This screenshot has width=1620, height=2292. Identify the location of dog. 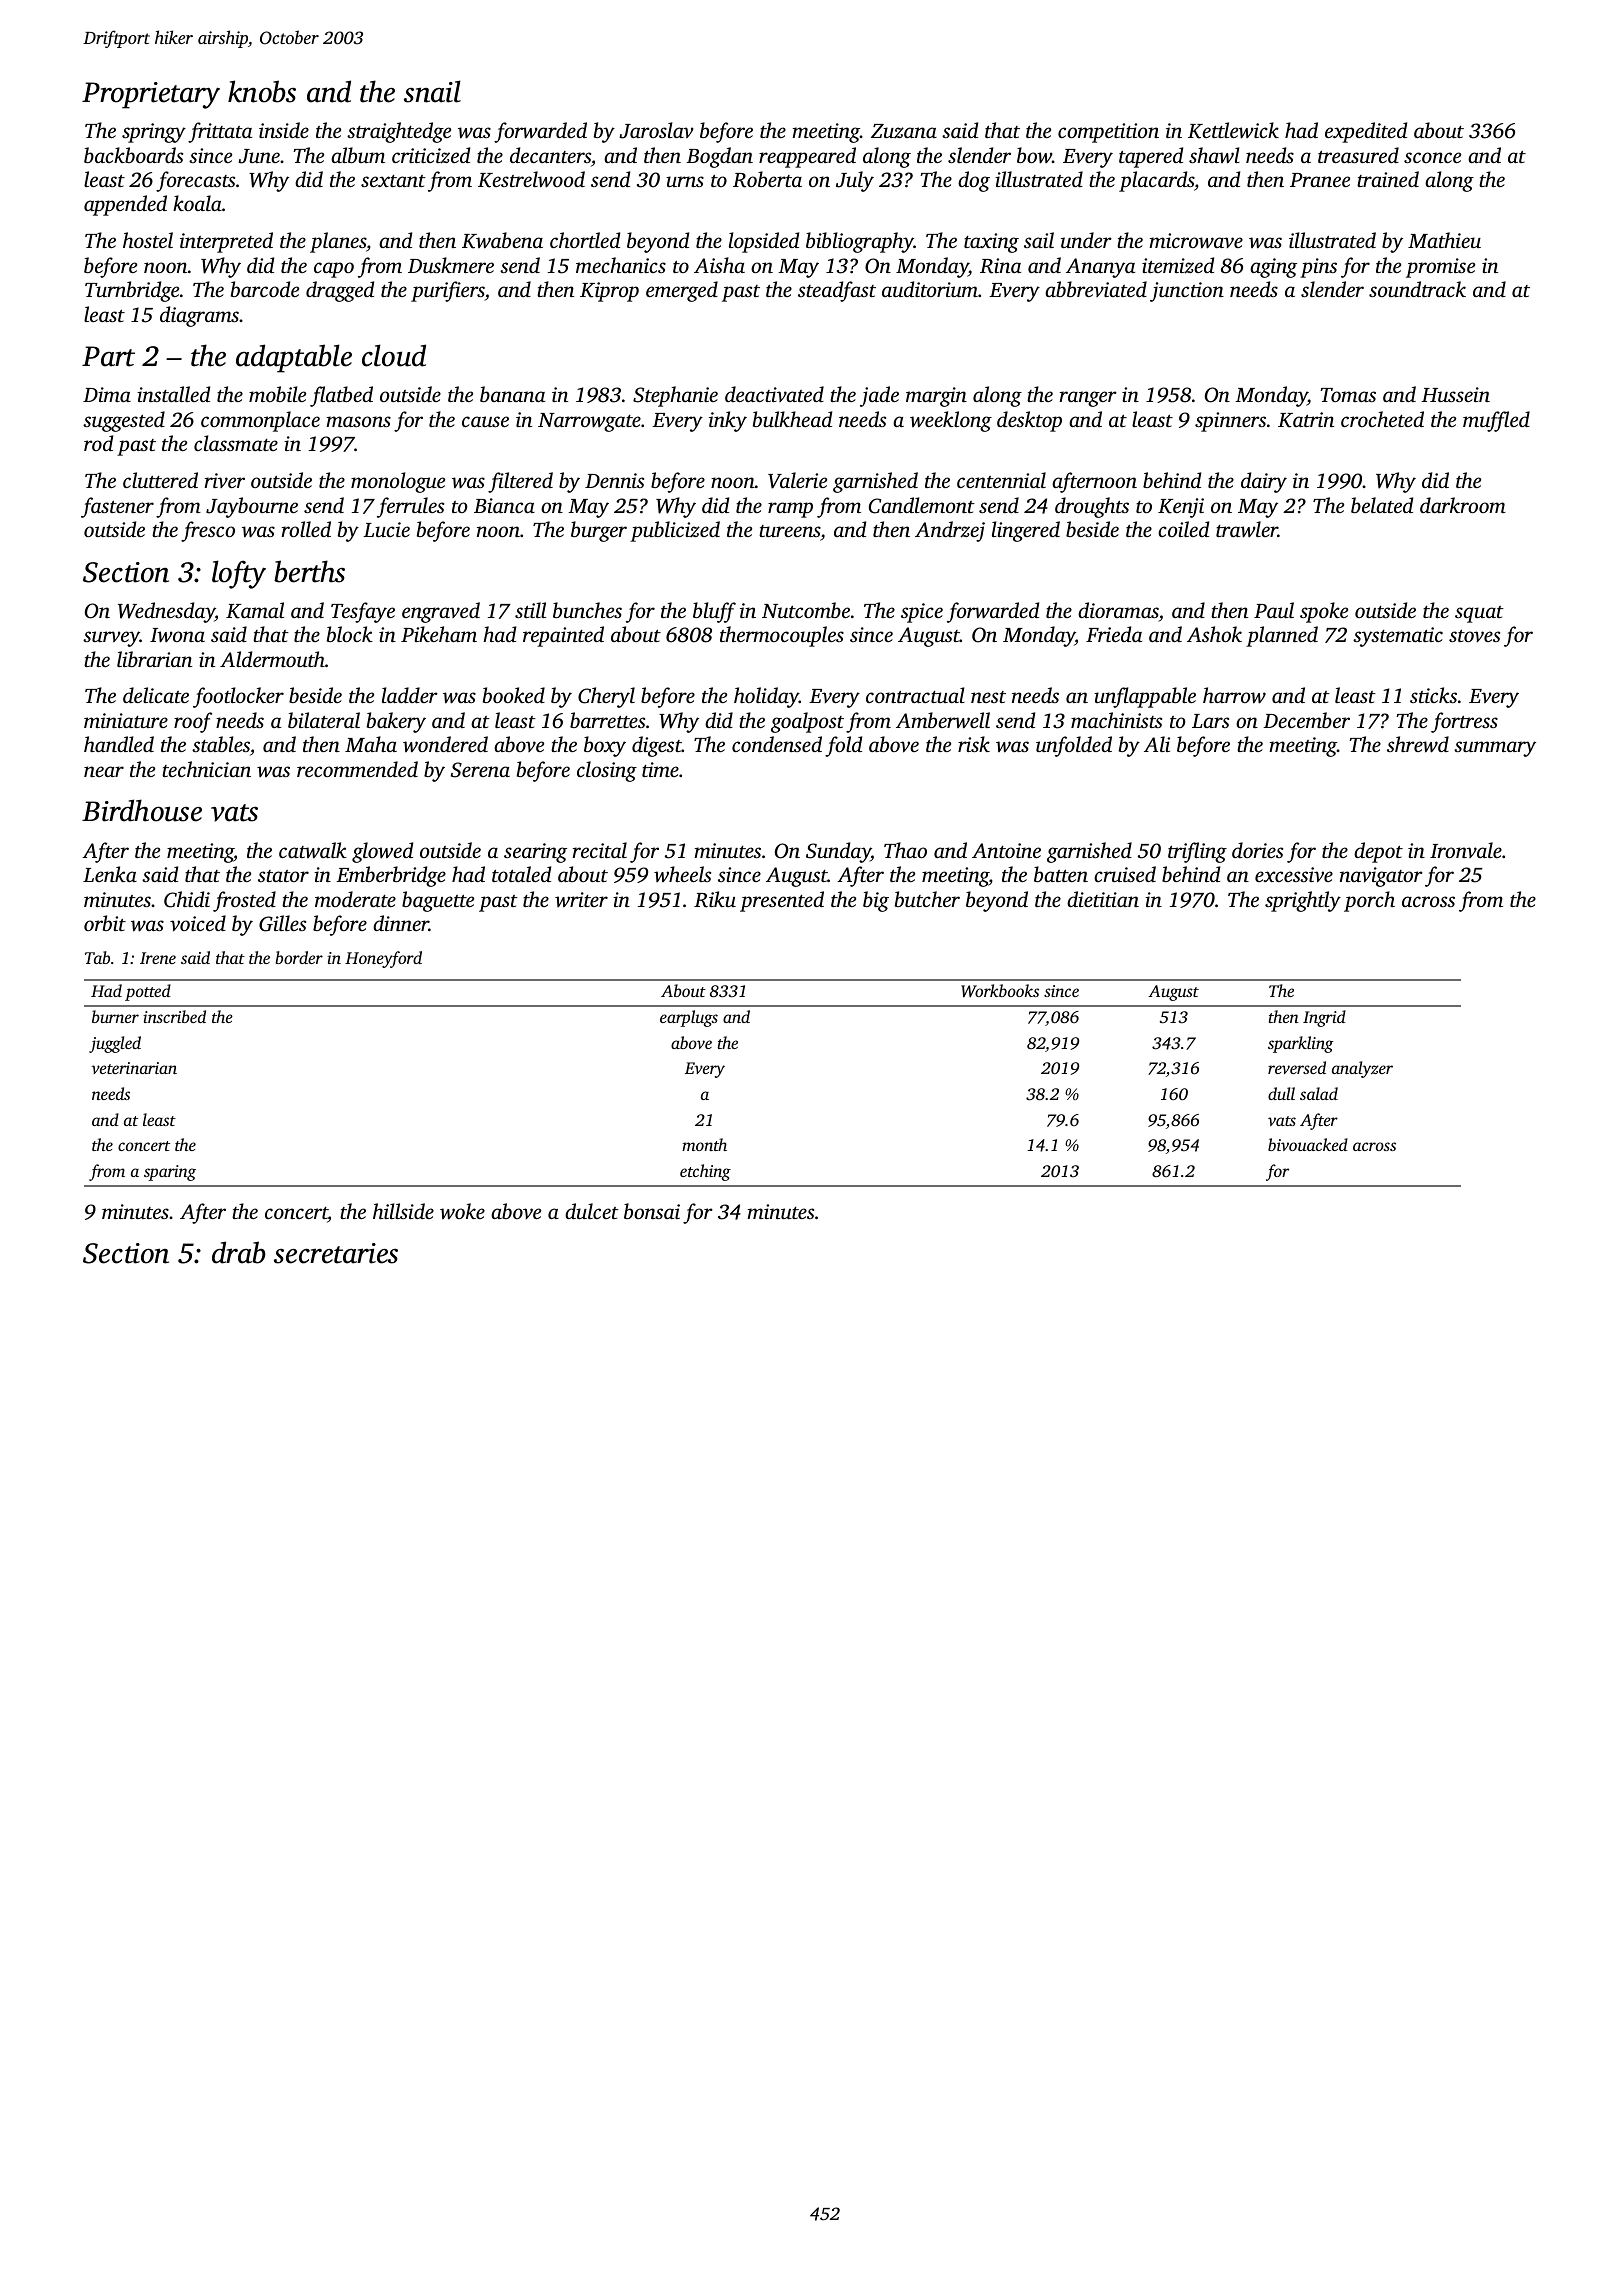
(974, 181).
